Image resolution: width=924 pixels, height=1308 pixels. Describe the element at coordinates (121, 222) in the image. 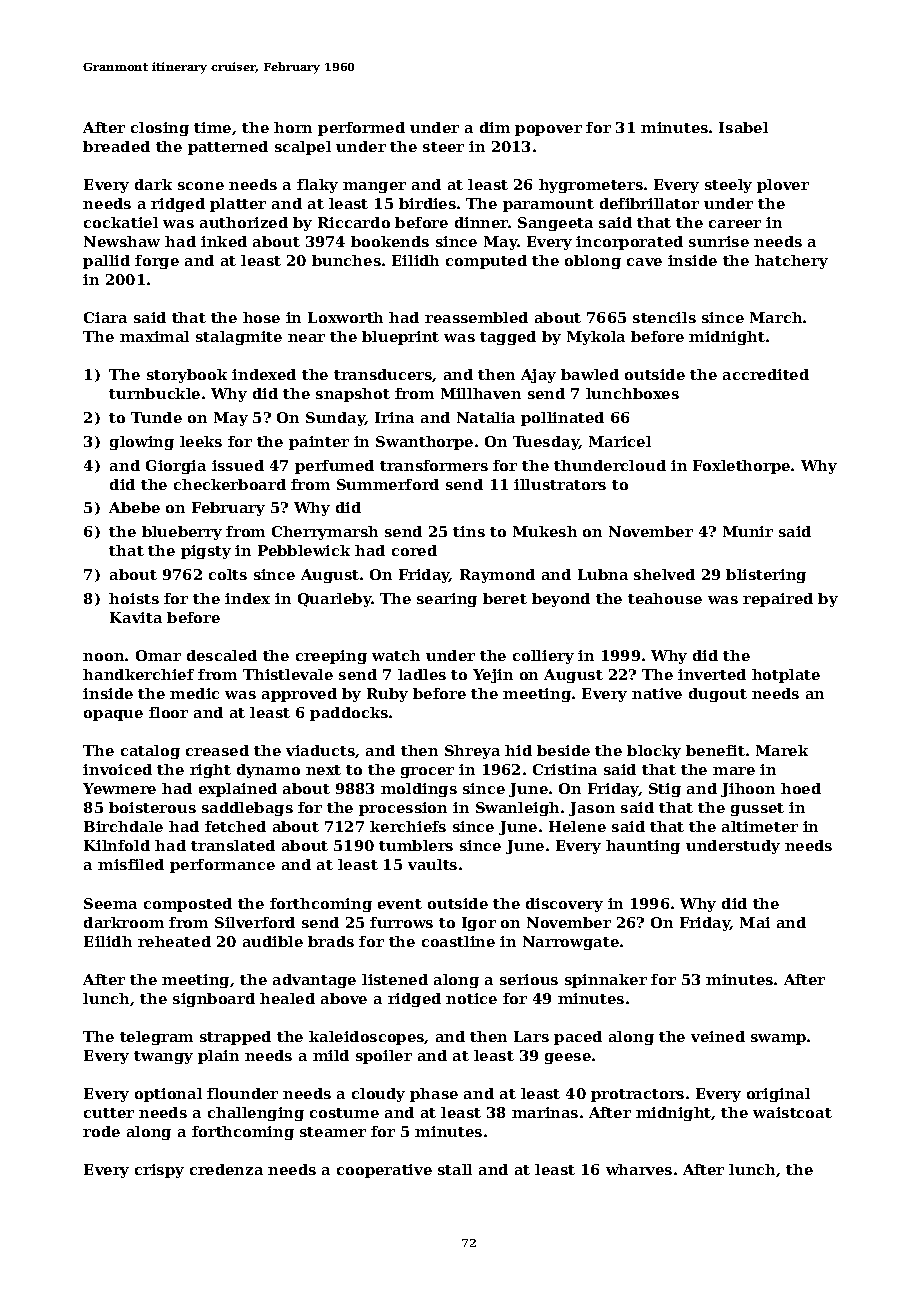

I see `cockatiel` at that location.
